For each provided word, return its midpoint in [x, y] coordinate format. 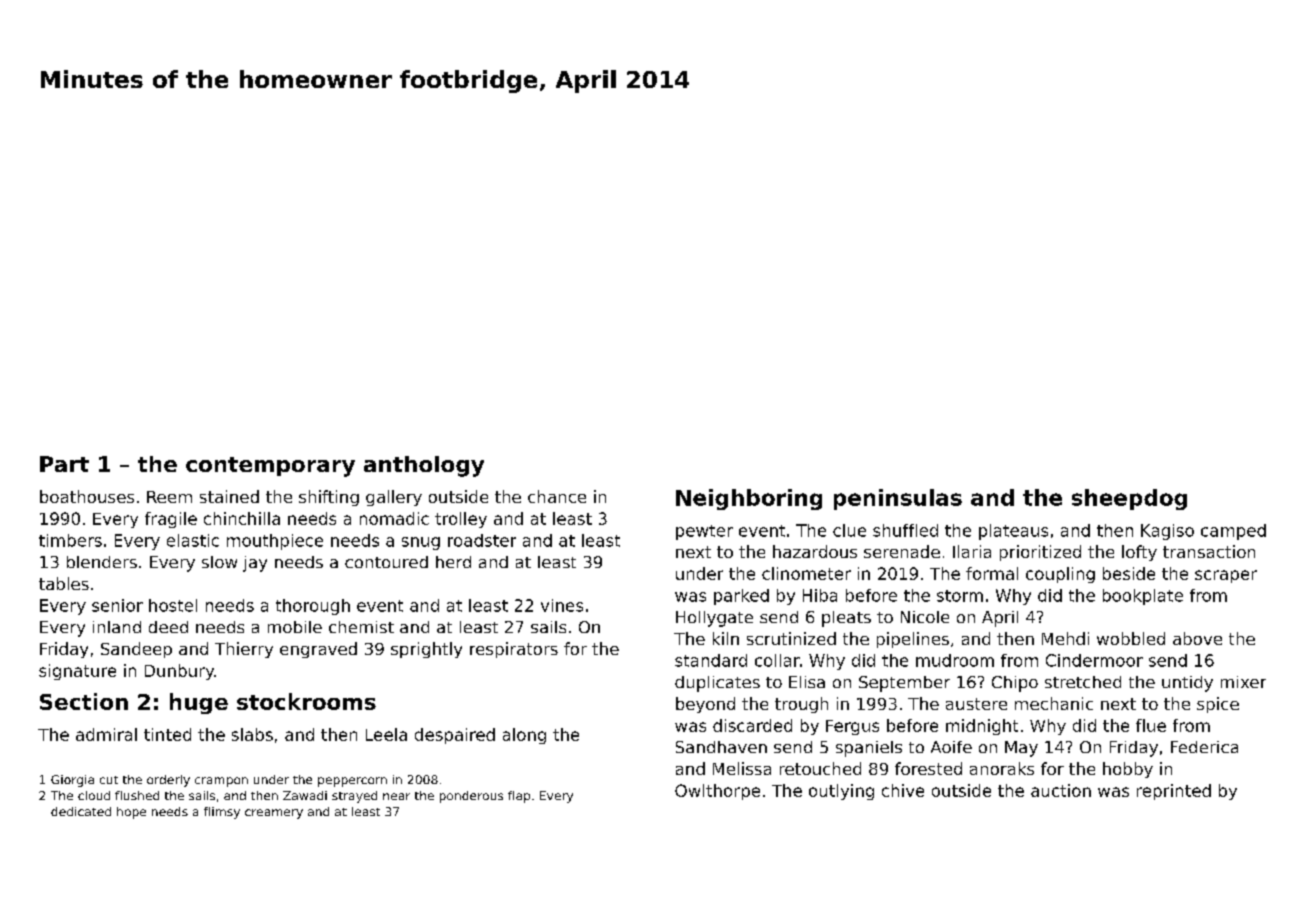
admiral [106, 734]
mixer [1243, 682]
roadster [482, 540]
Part [64, 464]
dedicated [81, 811]
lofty [1139, 553]
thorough [313, 607]
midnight [982, 727]
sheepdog [1129, 499]
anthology [424, 466]
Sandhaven [721, 747]
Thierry [244, 650]
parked [741, 597]
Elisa [807, 682]
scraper [1226, 576]
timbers [70, 540]
